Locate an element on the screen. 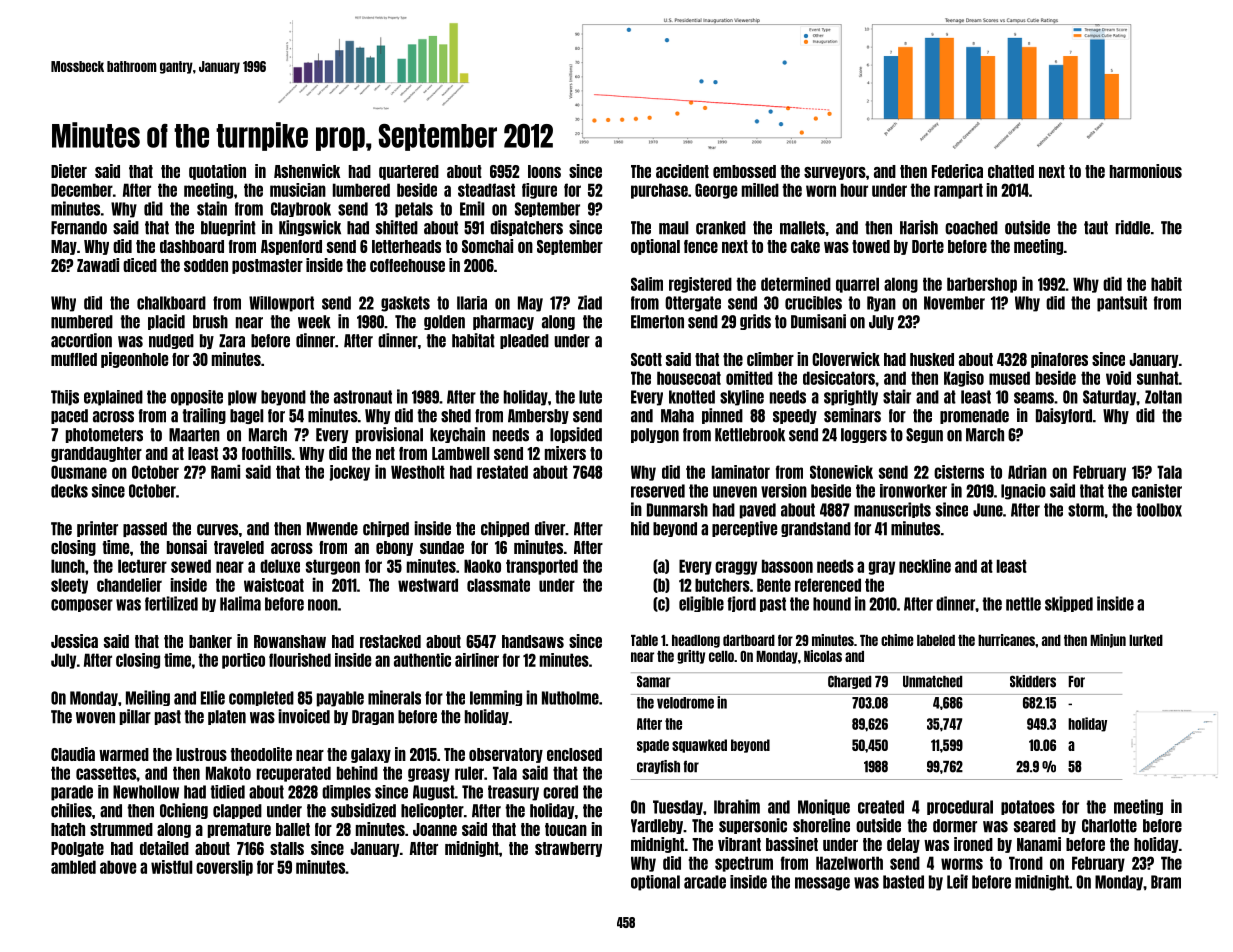 The width and height of the screenshot is (1233, 952). dartboard is located at coordinates (749, 640).
